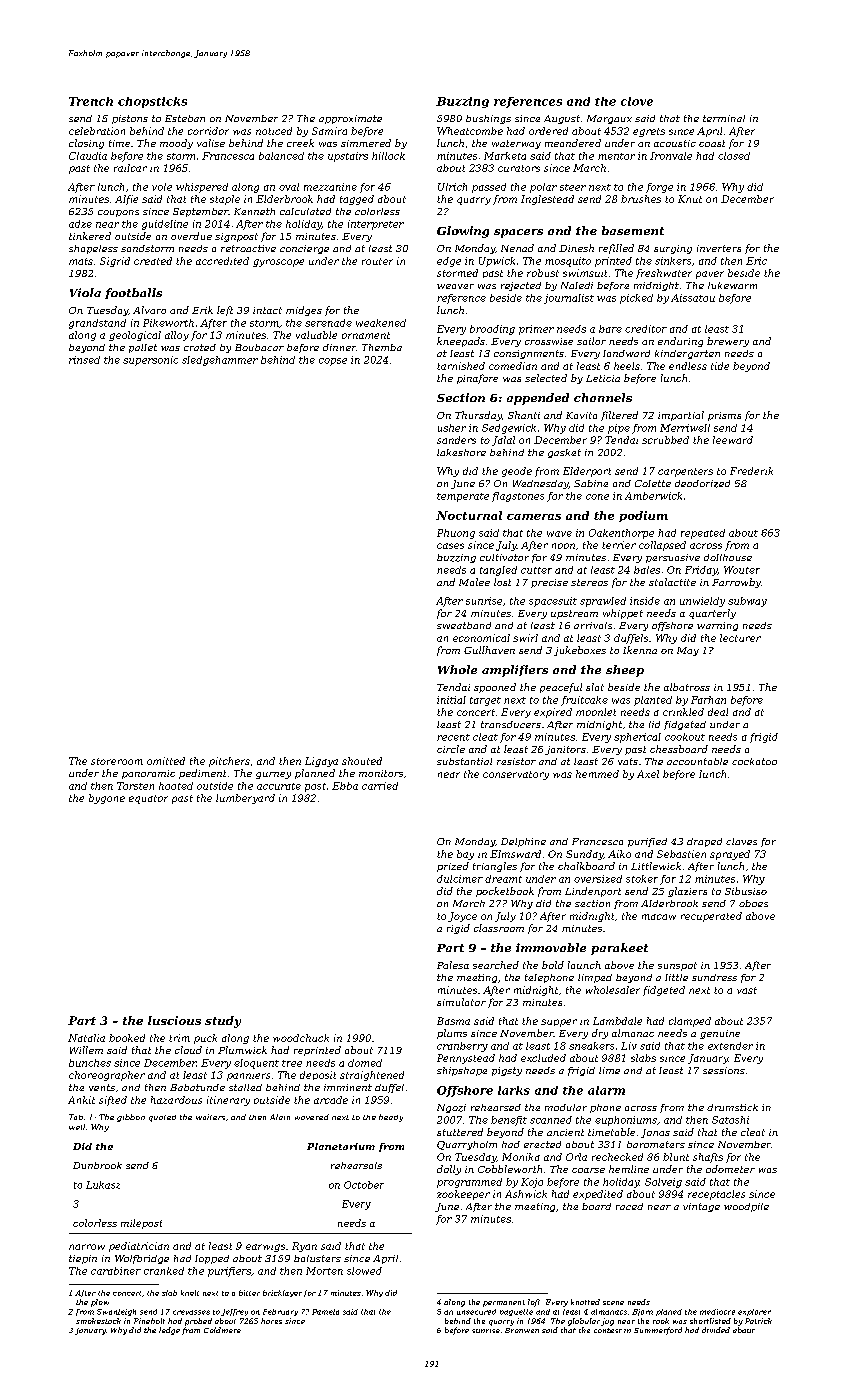 Image resolution: width=849 pixels, height=1400 pixels. I want to click on smokestack, so click(98, 1321).
